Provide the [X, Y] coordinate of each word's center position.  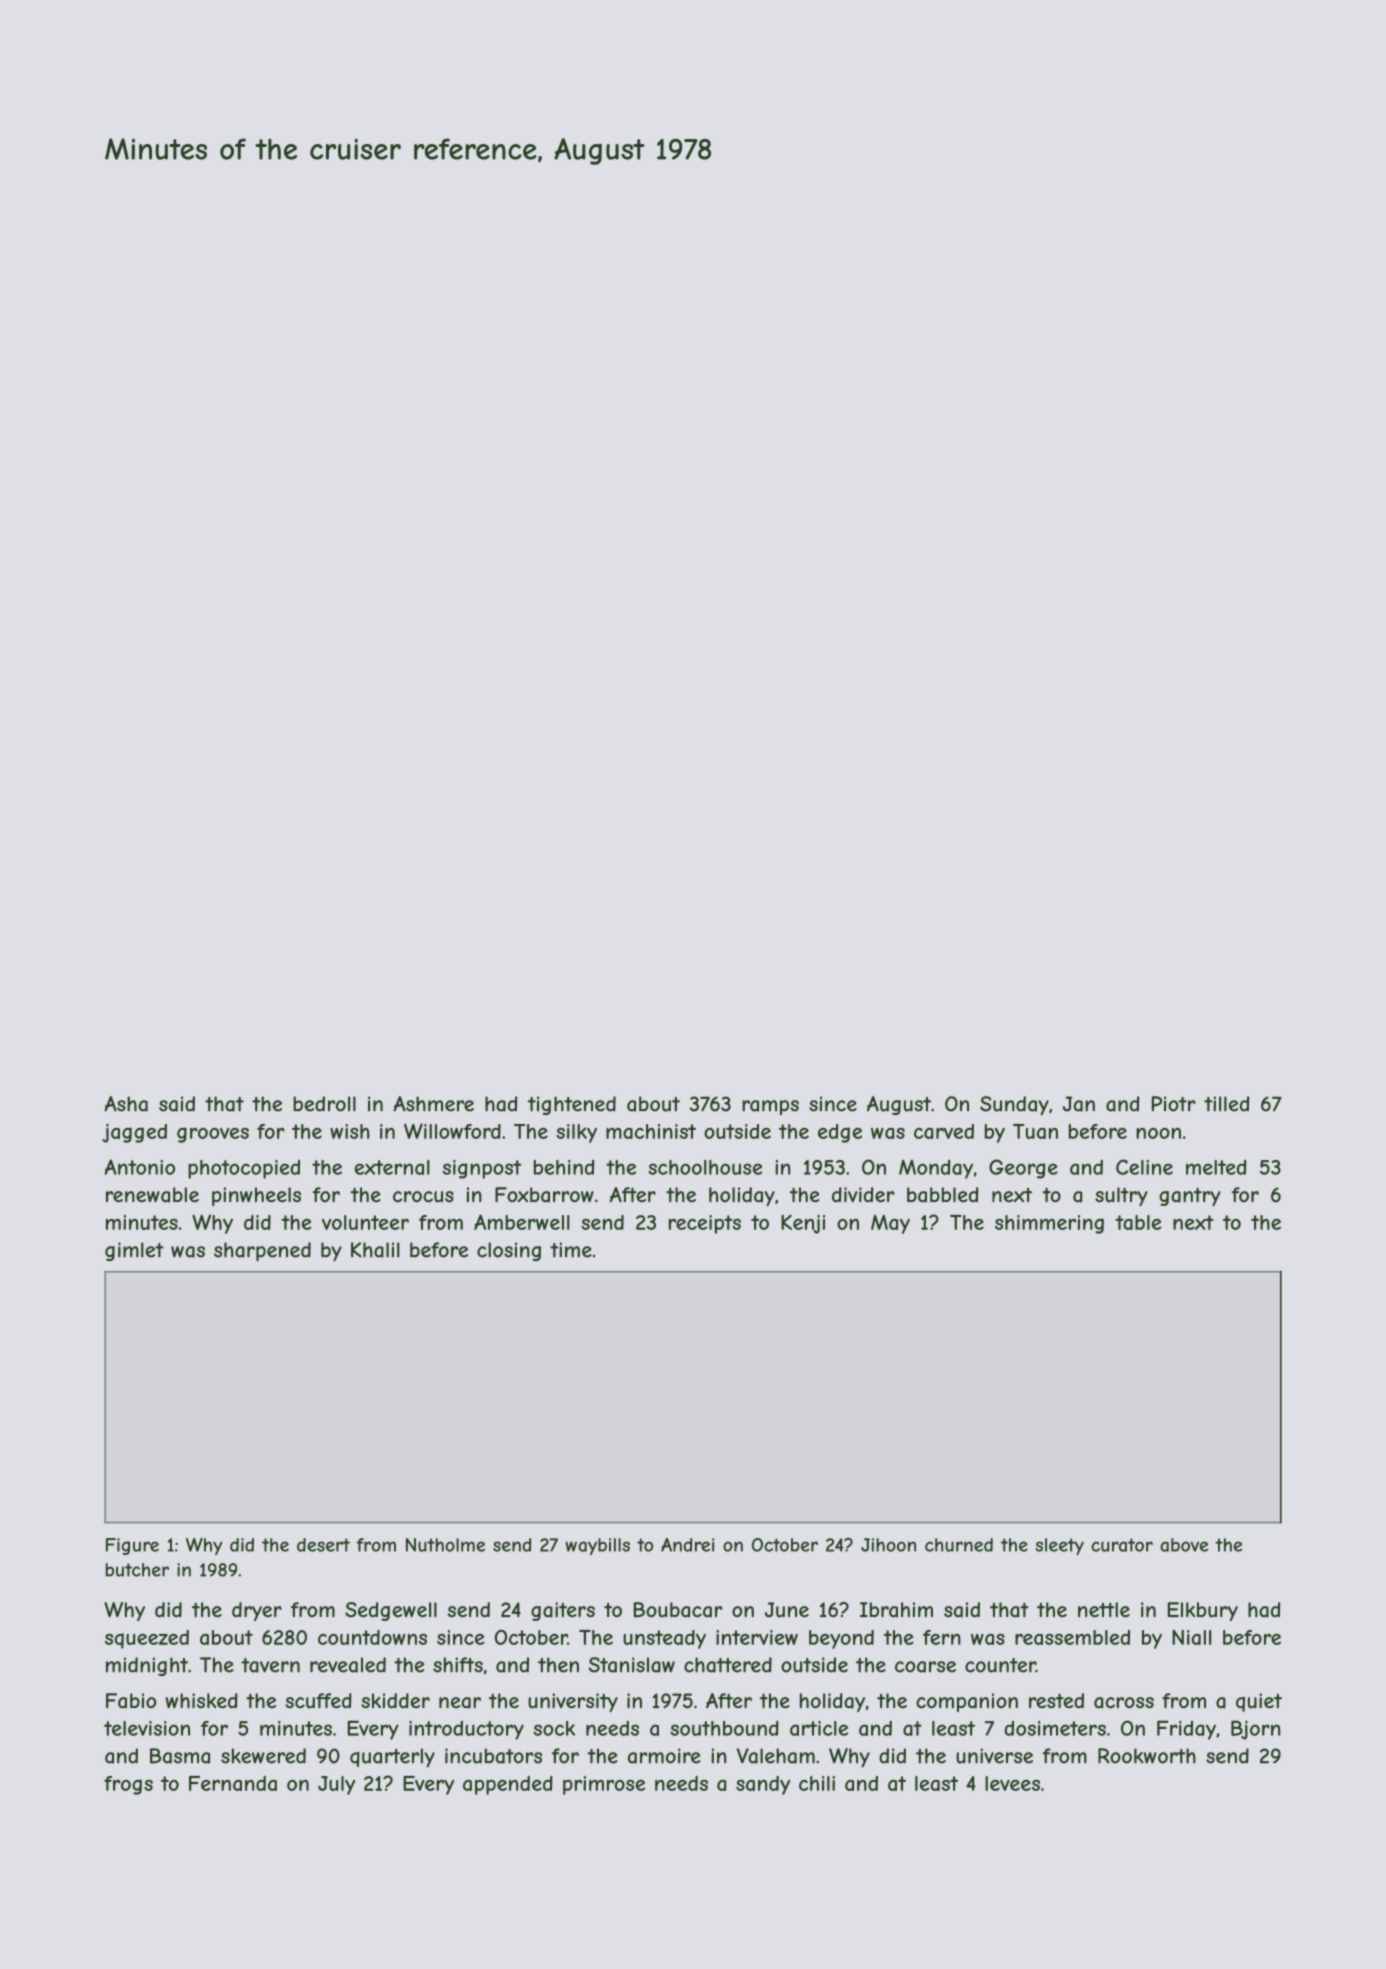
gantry [1190, 1196]
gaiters [563, 1611]
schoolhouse [705, 1167]
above [1184, 1545]
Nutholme [445, 1545]
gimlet [134, 1251]
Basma [180, 1756]
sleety [1060, 1546]
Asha [126, 1104]
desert [323, 1545]
